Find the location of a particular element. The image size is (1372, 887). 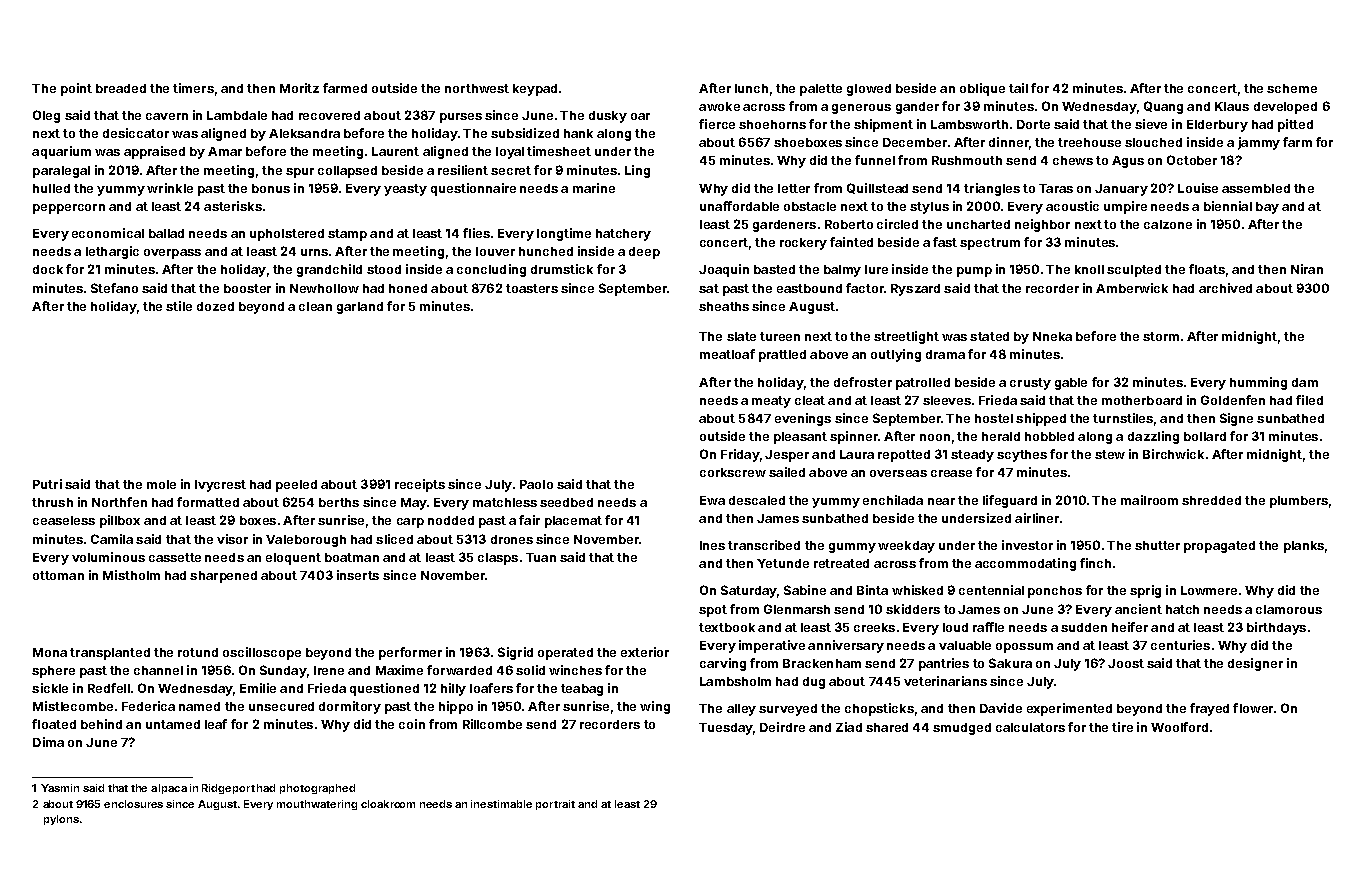

Yetunde is located at coordinates (783, 563).
